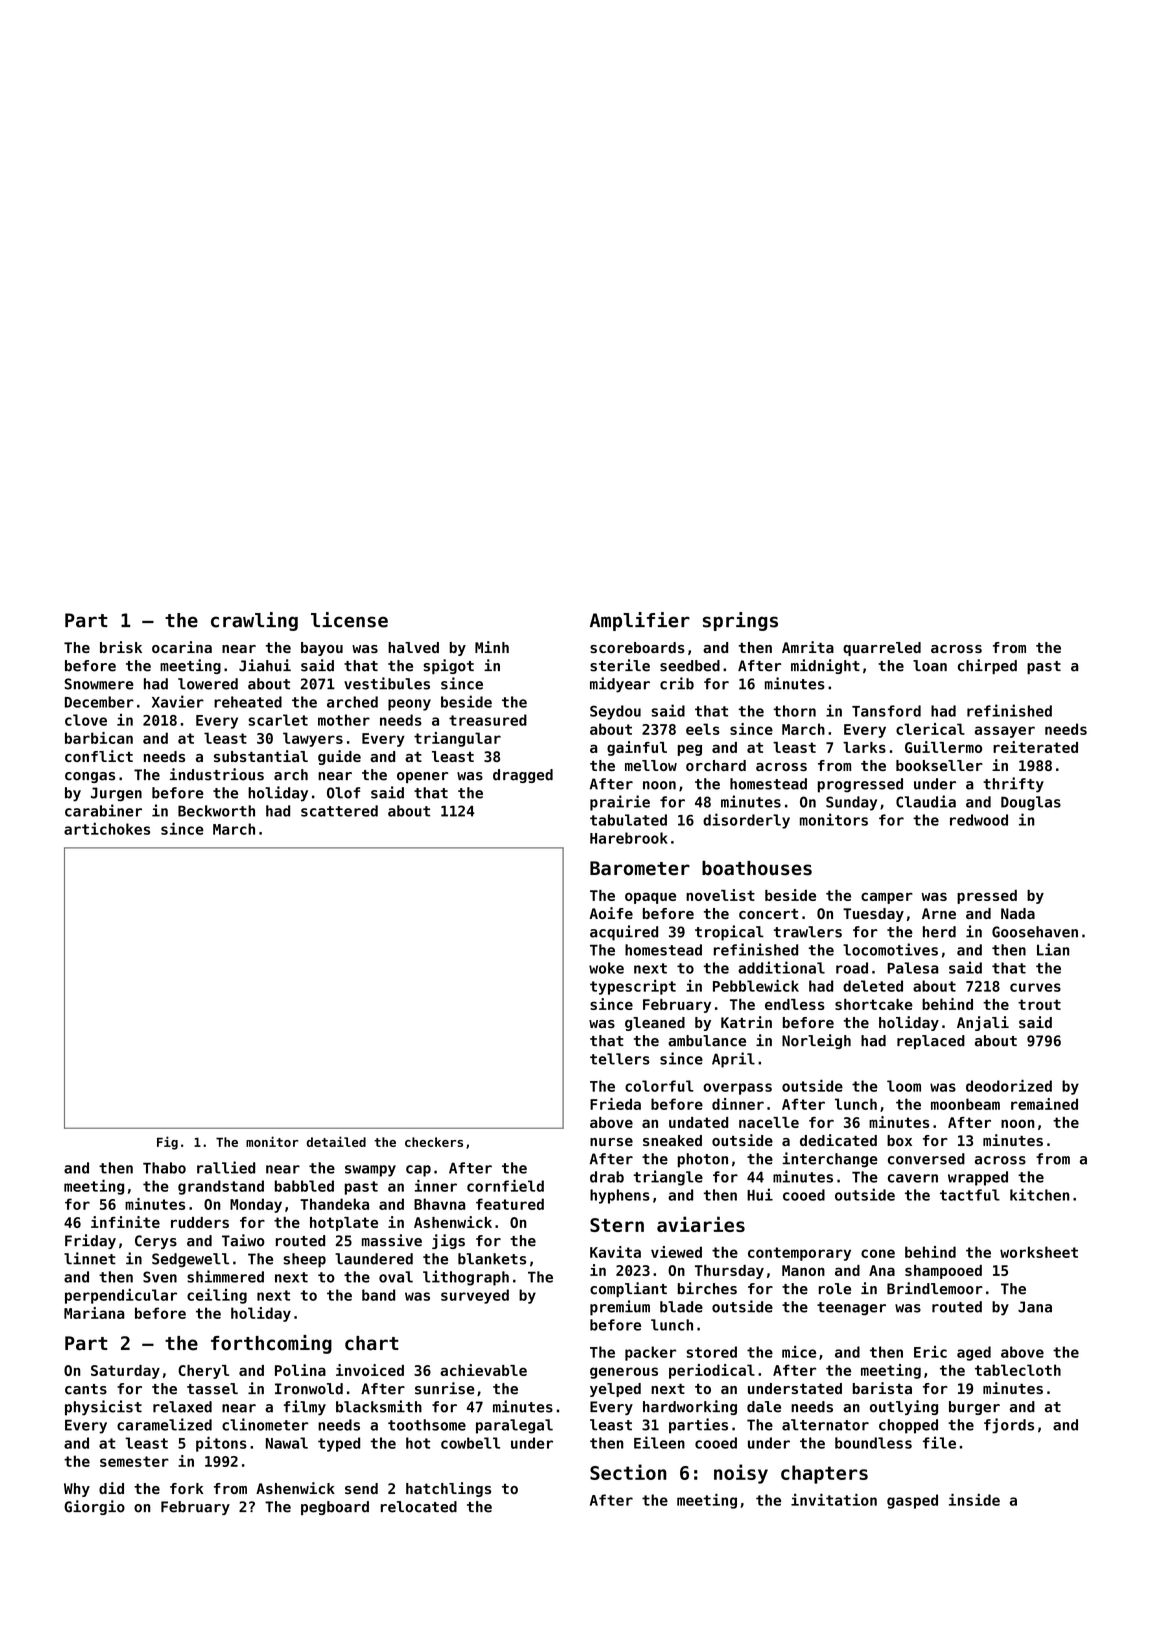 The width and height of the page is (1153, 1631). What do you see at coordinates (121, 647) in the page?
I see `brisk` at bounding box center [121, 647].
